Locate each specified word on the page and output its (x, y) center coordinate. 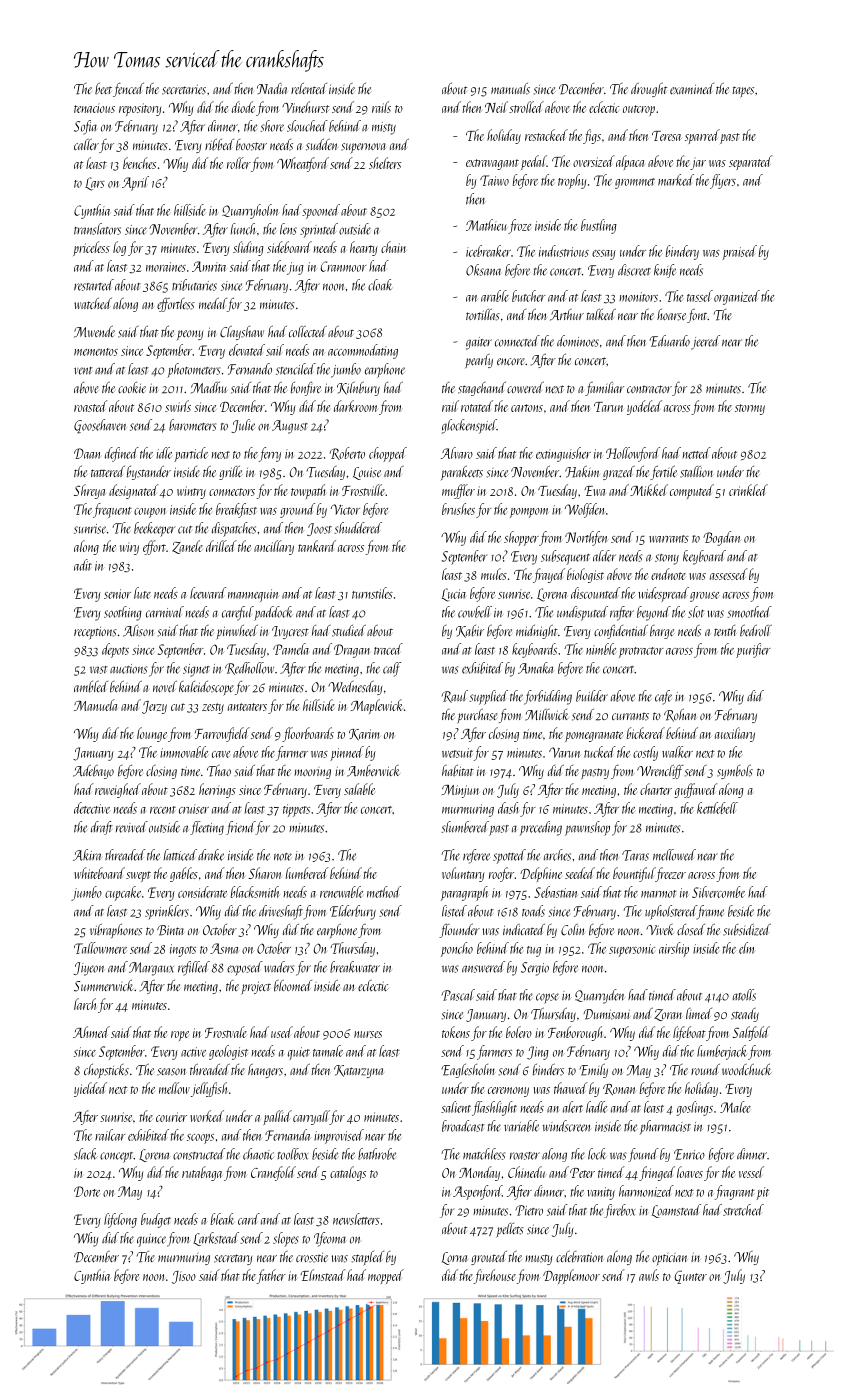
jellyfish (209, 1089)
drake (211, 855)
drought (649, 90)
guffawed (696, 790)
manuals (510, 89)
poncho (457, 949)
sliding (248, 248)
